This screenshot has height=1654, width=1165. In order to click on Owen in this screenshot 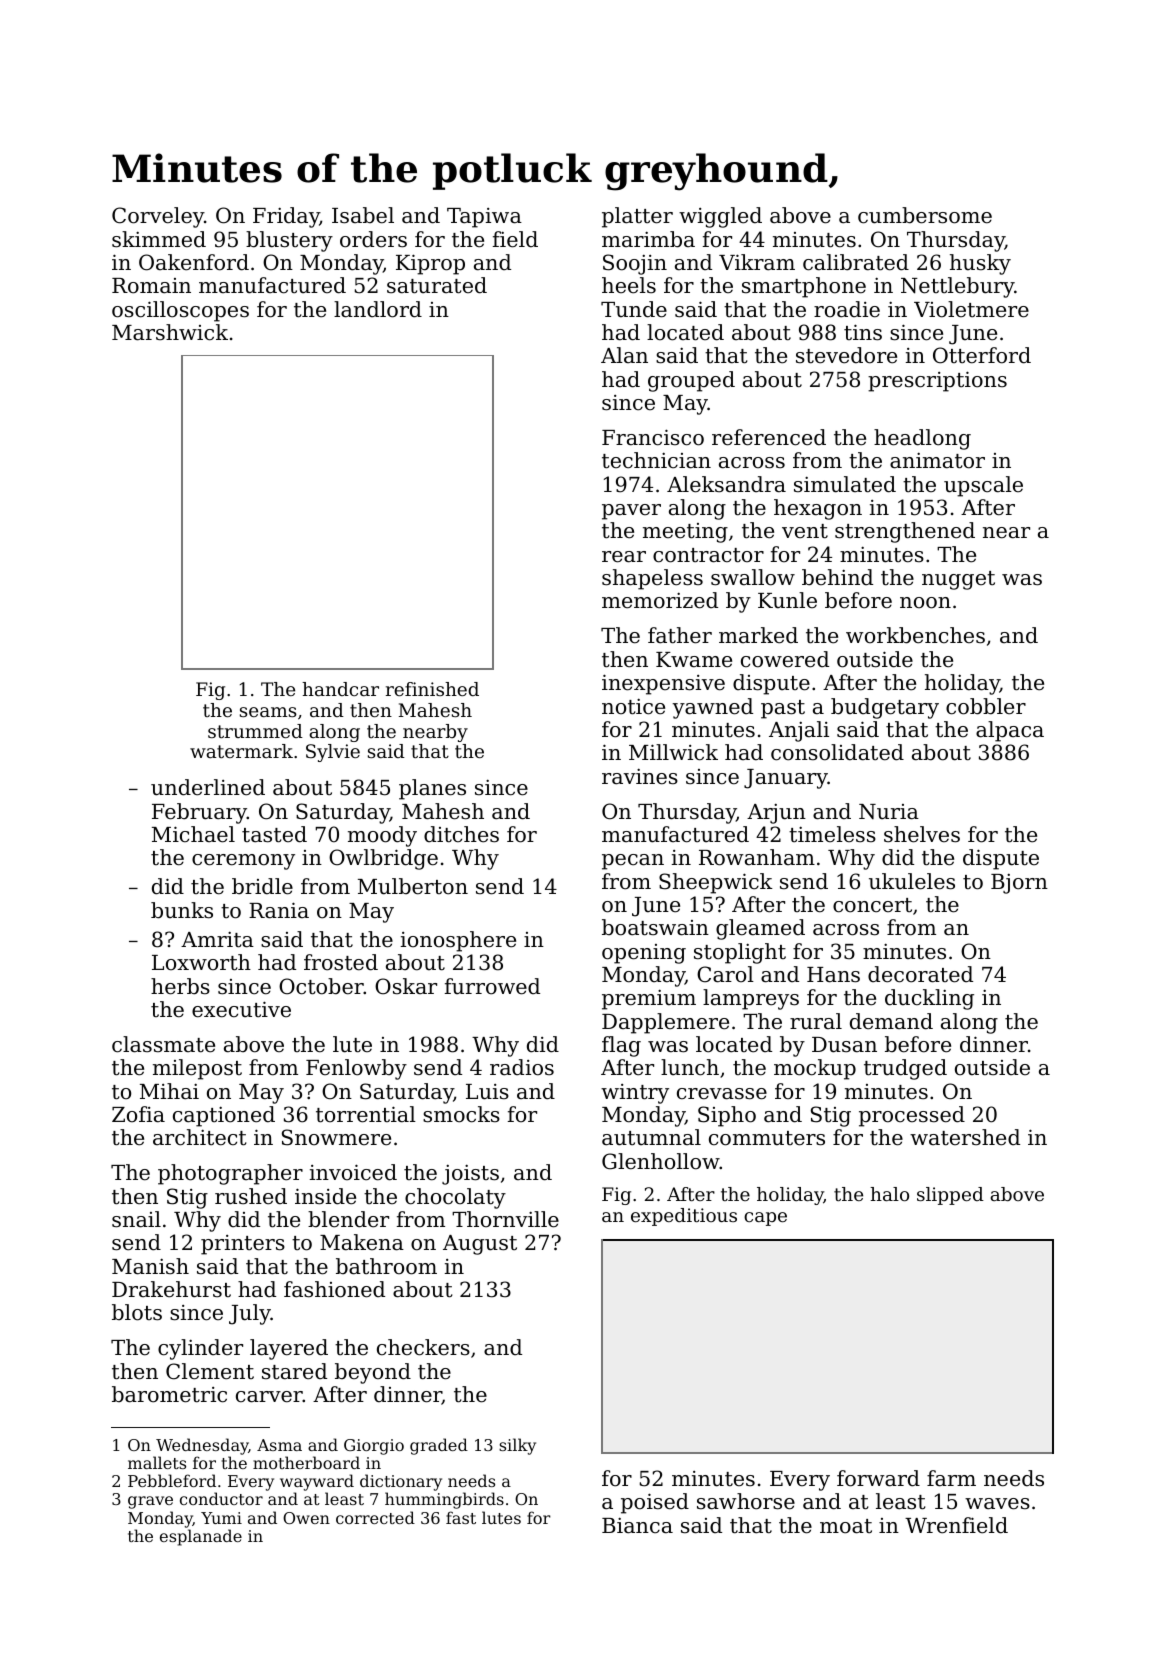, I will do `click(306, 1518)`.
